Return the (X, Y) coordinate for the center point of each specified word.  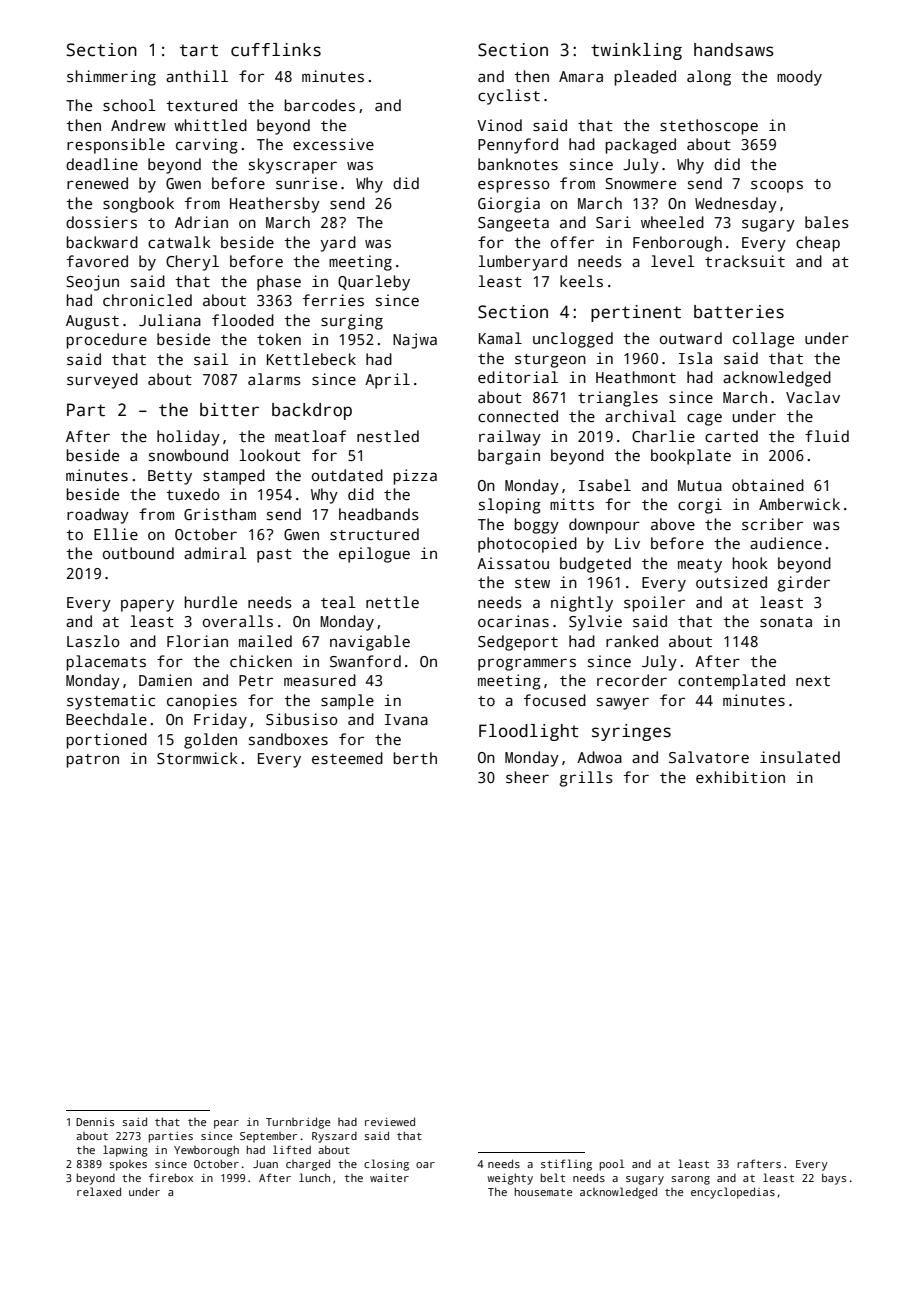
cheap (818, 244)
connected (518, 416)
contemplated (731, 682)
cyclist (509, 97)
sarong (690, 1180)
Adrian (201, 222)
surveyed (102, 381)
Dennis (95, 1122)
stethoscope (709, 127)
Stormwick (197, 758)
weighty (510, 1179)
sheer (527, 777)
